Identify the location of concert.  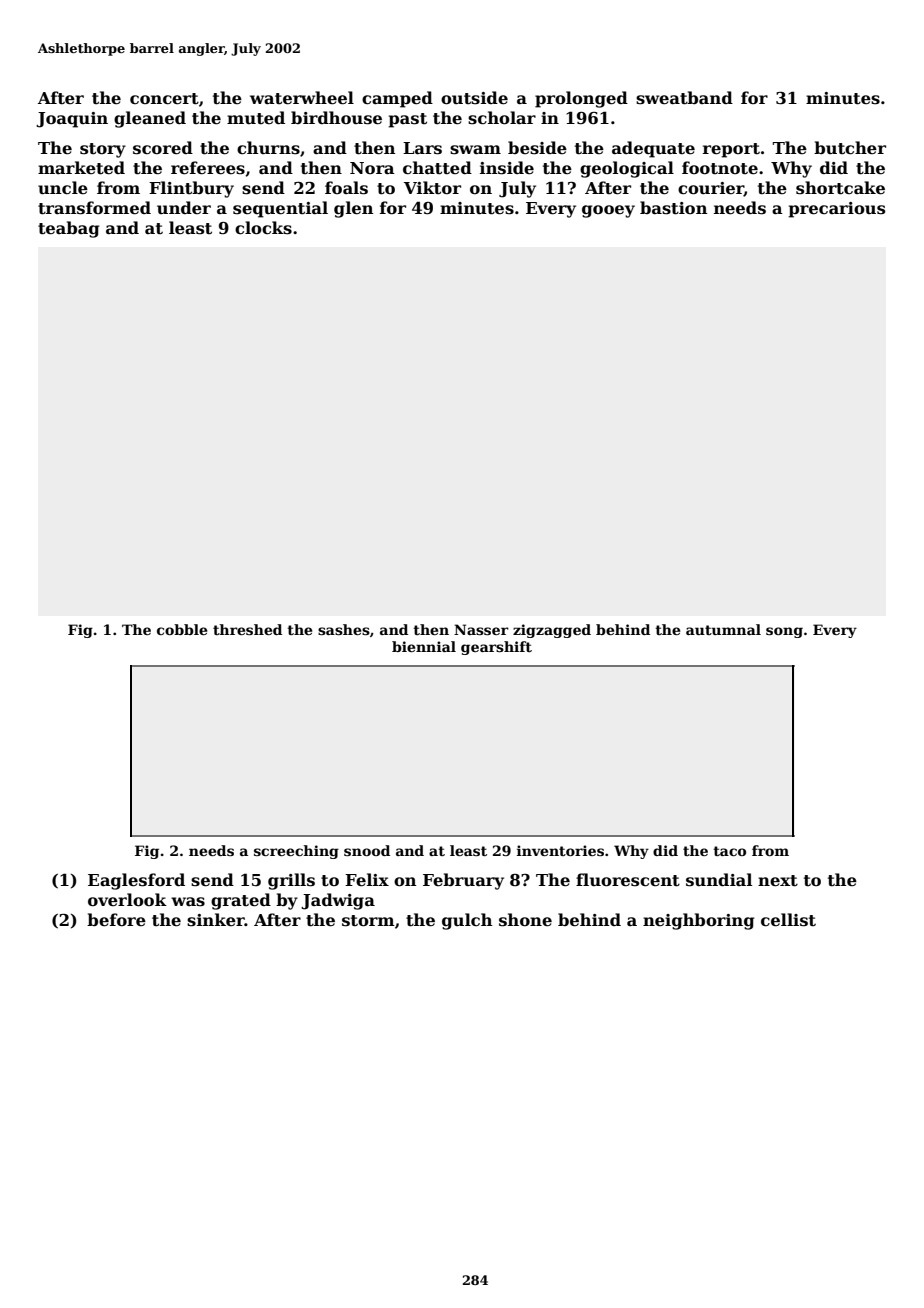
(164, 99).
